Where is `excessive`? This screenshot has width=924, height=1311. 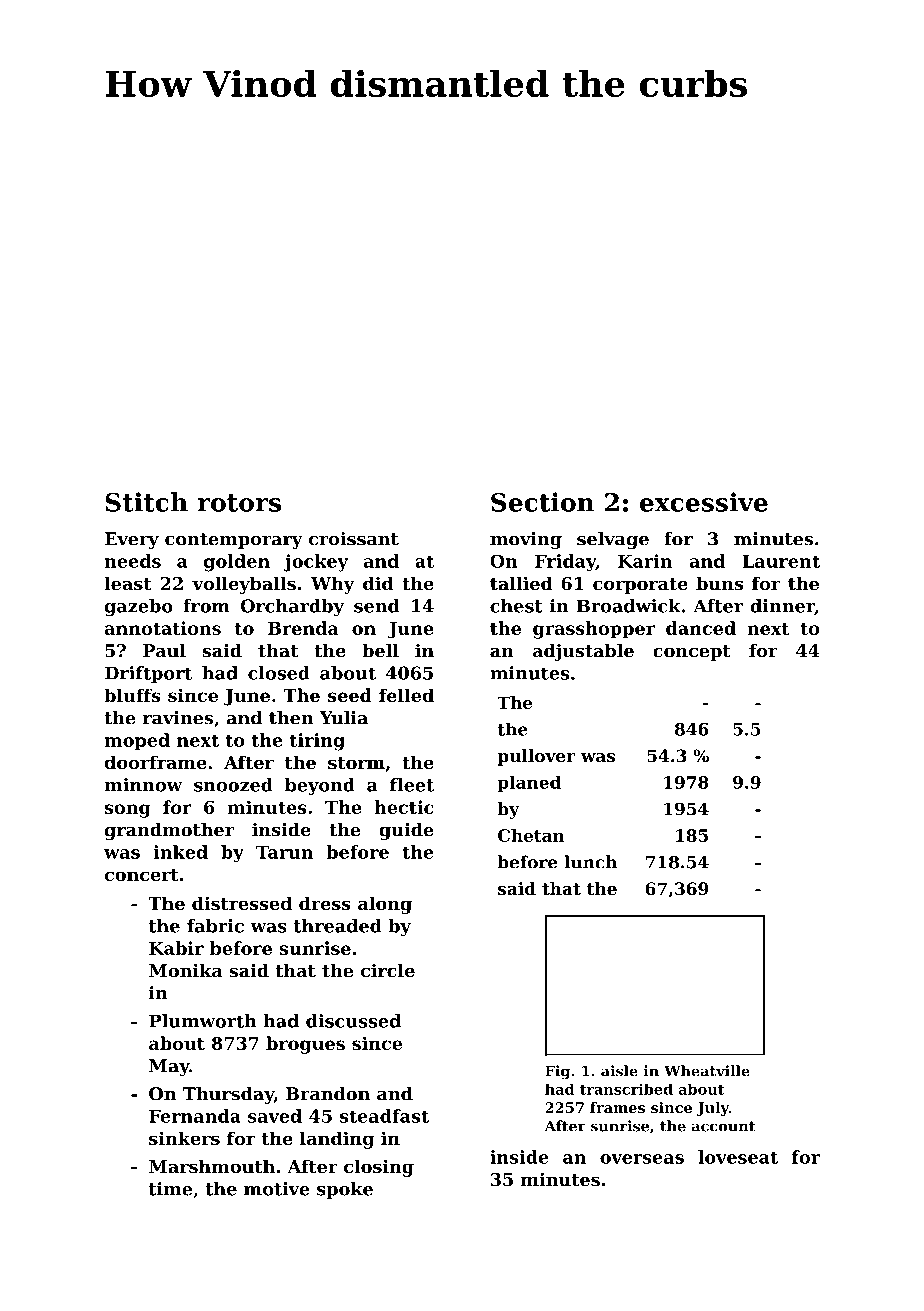 excessive is located at coordinates (704, 502).
